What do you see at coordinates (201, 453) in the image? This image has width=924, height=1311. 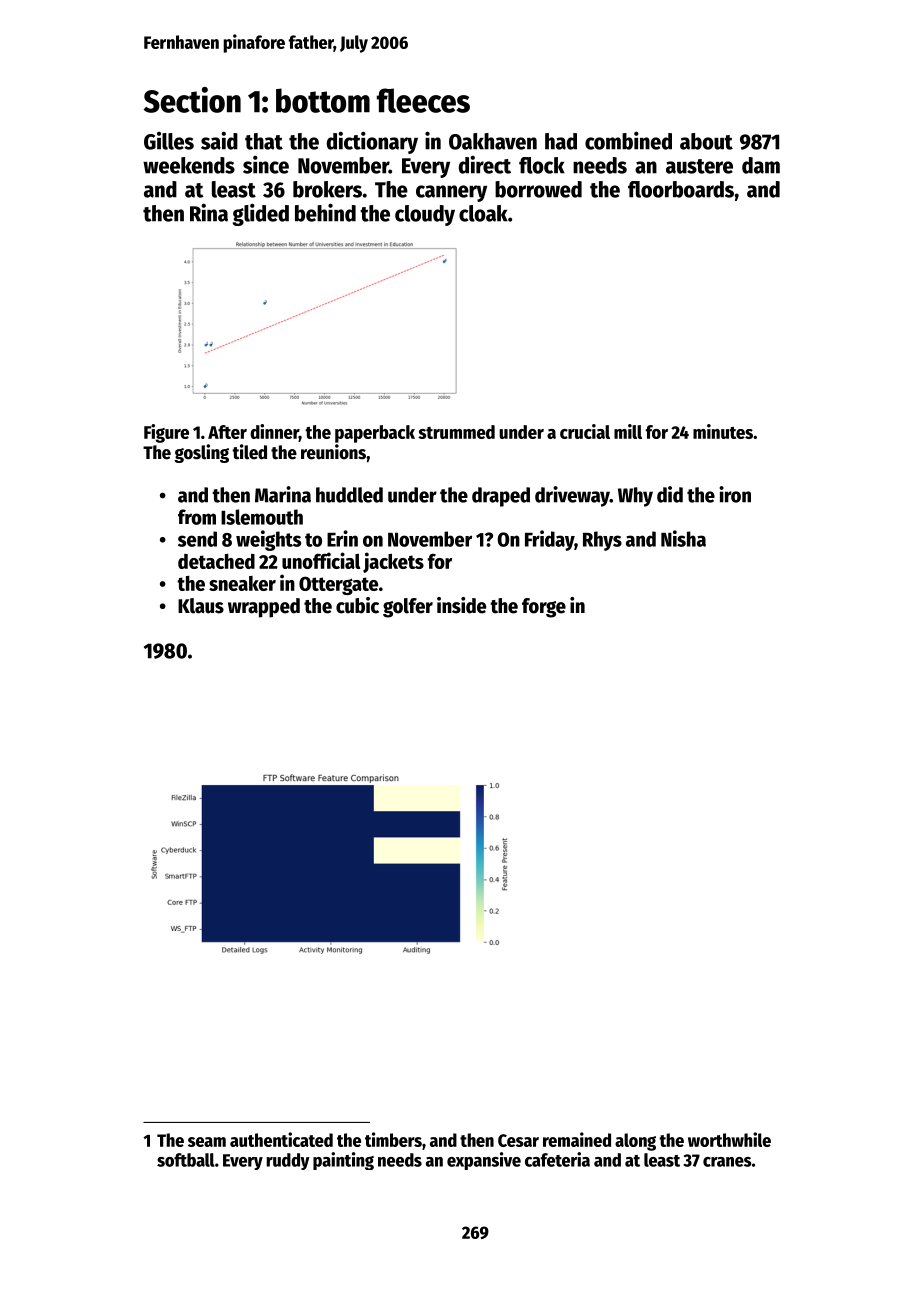 I see `gosling` at bounding box center [201, 453].
